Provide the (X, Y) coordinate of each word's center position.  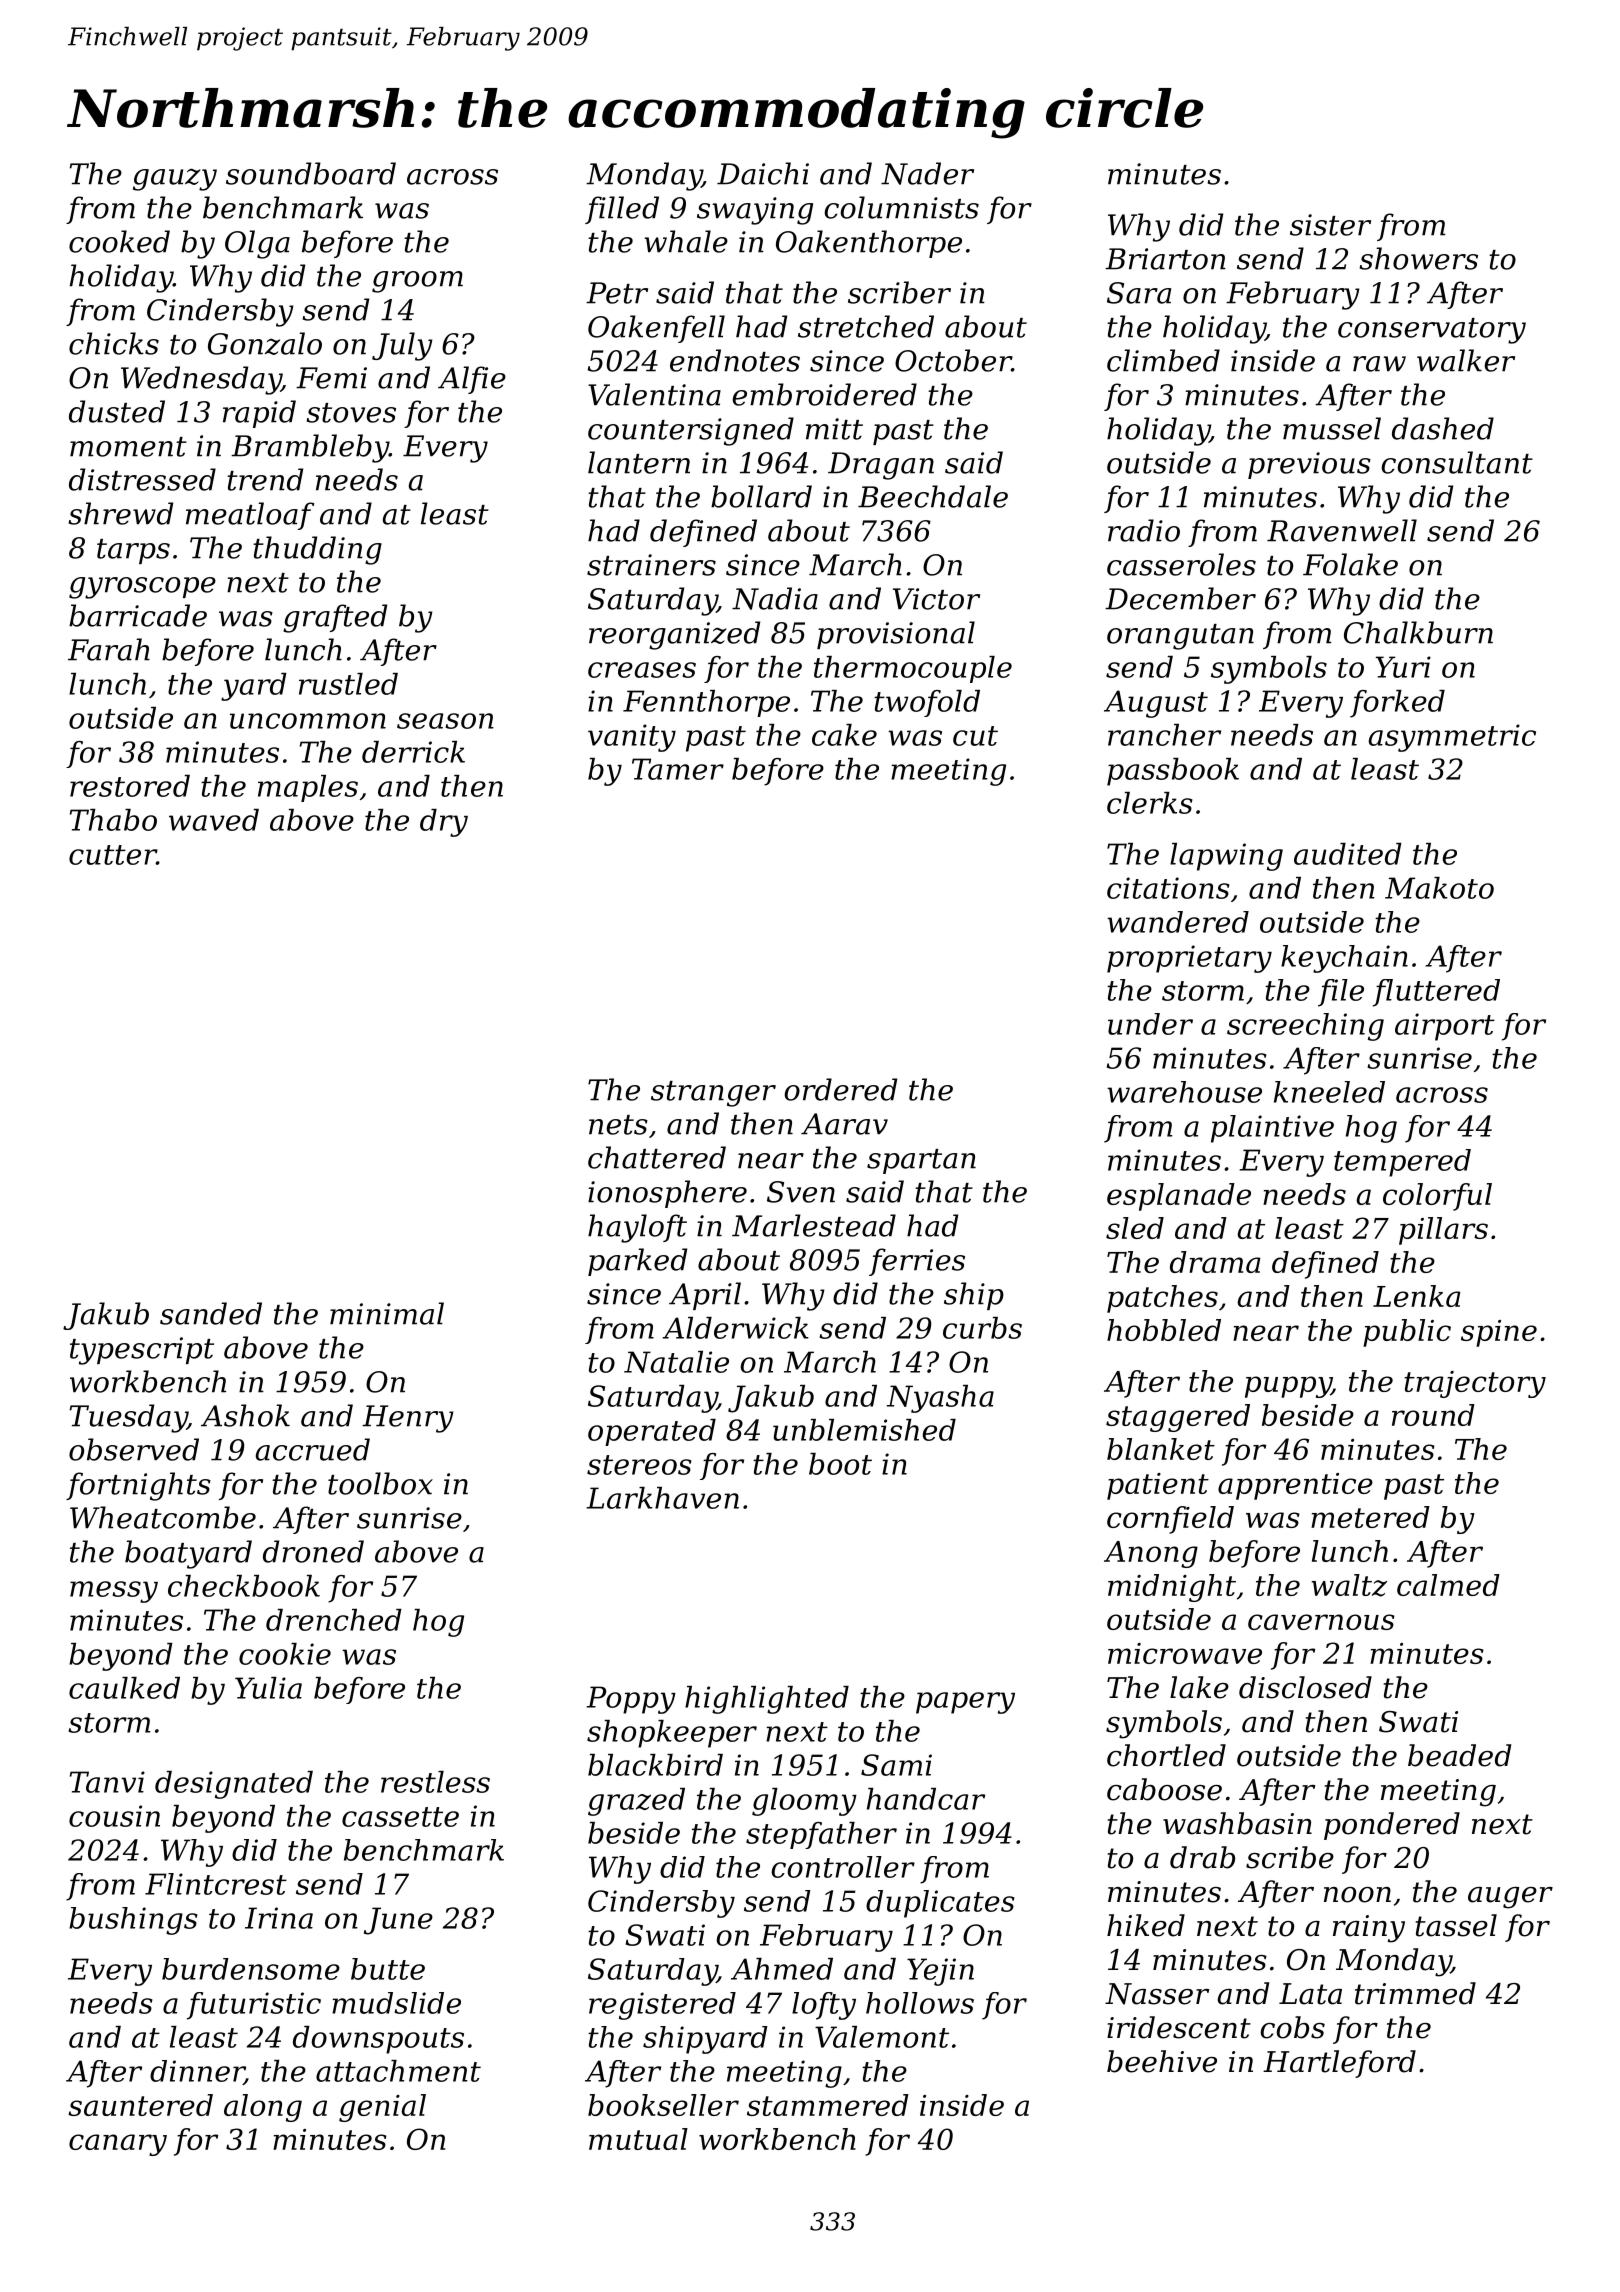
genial (382, 2108)
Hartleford (1339, 2064)
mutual (638, 2139)
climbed (1163, 360)
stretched (866, 326)
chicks (114, 343)
